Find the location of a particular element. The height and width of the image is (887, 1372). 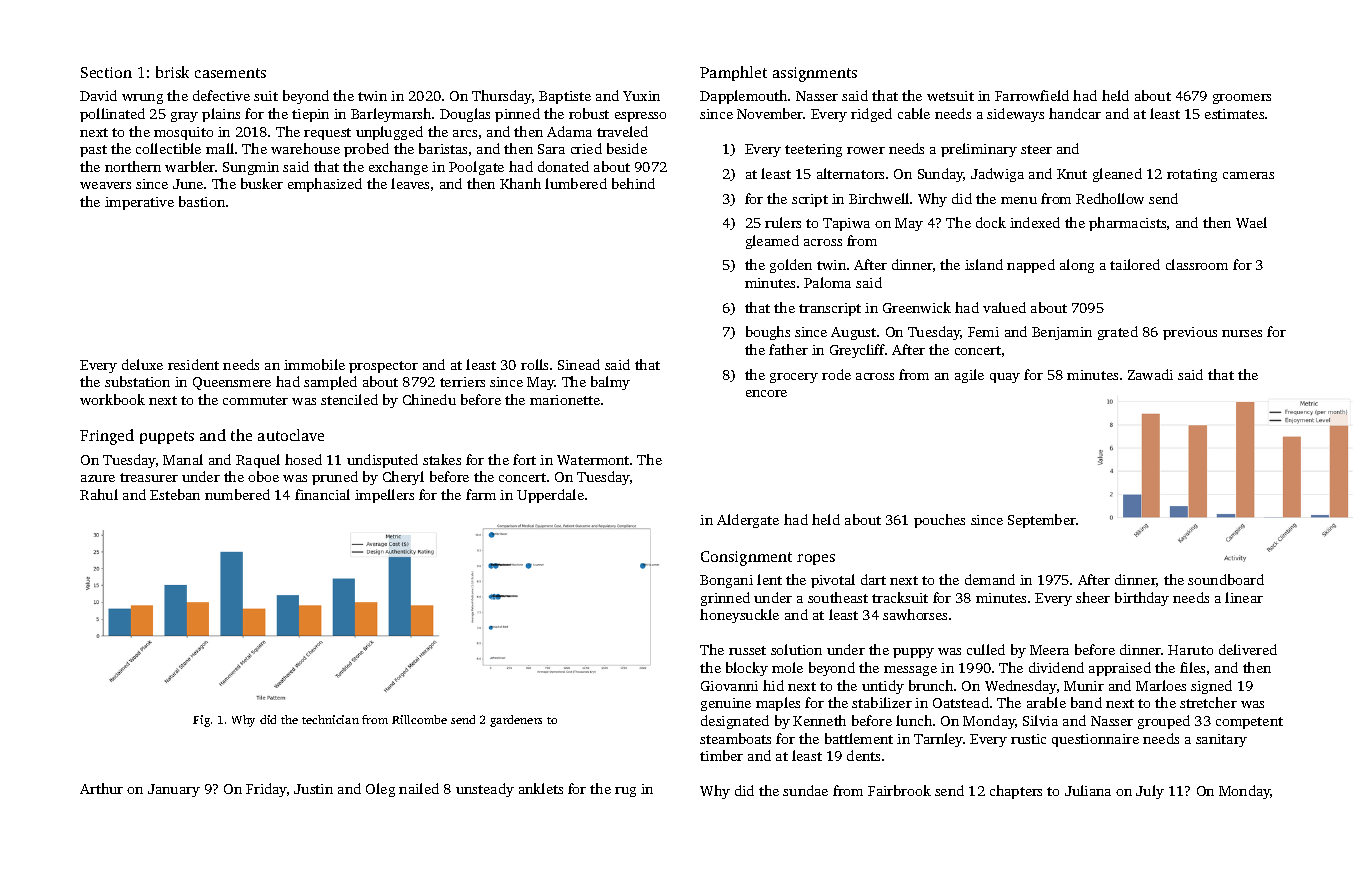

Rillcombe is located at coordinates (419, 719).
